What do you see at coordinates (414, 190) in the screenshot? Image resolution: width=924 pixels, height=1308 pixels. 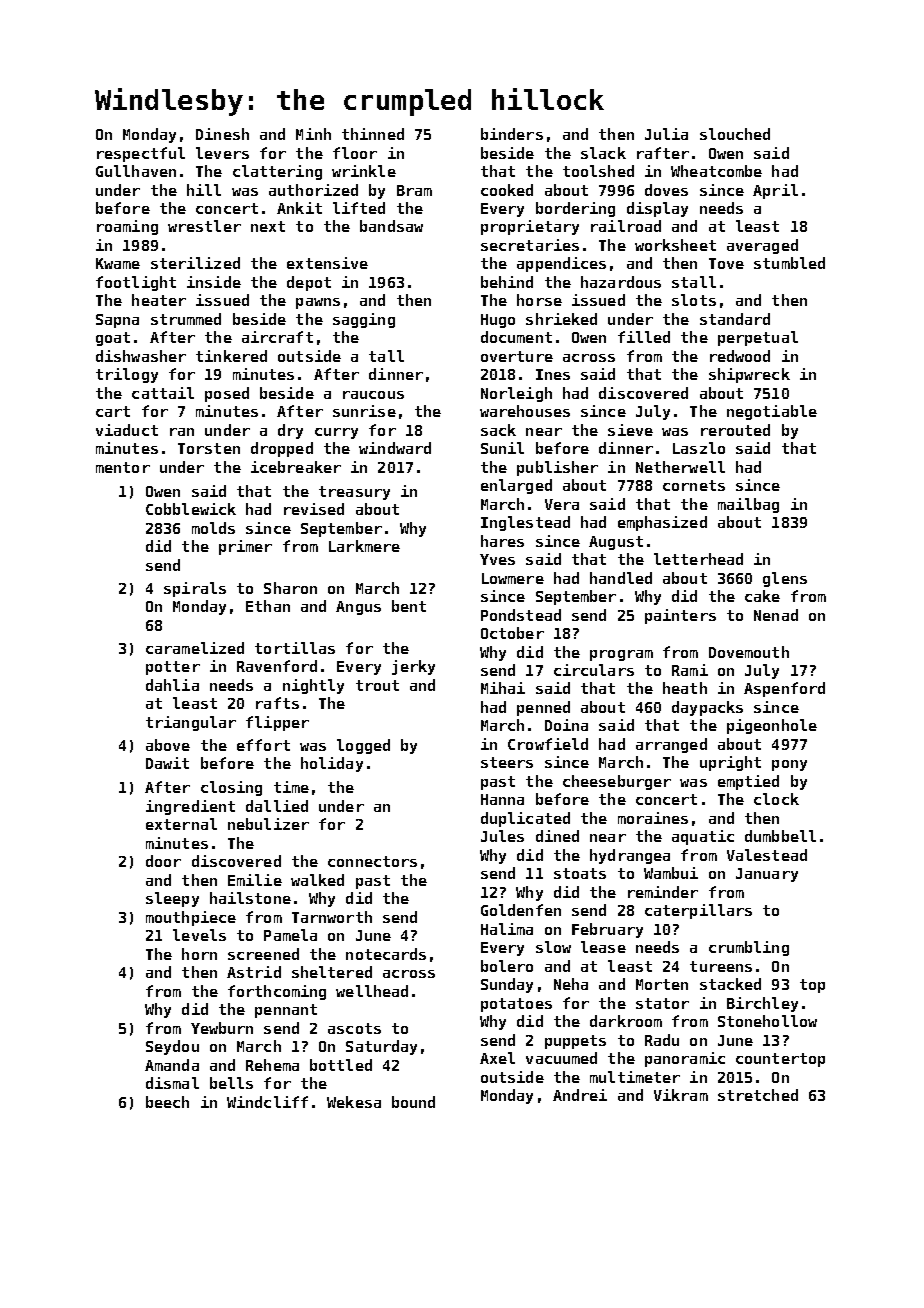 I see `Bram` at bounding box center [414, 190].
